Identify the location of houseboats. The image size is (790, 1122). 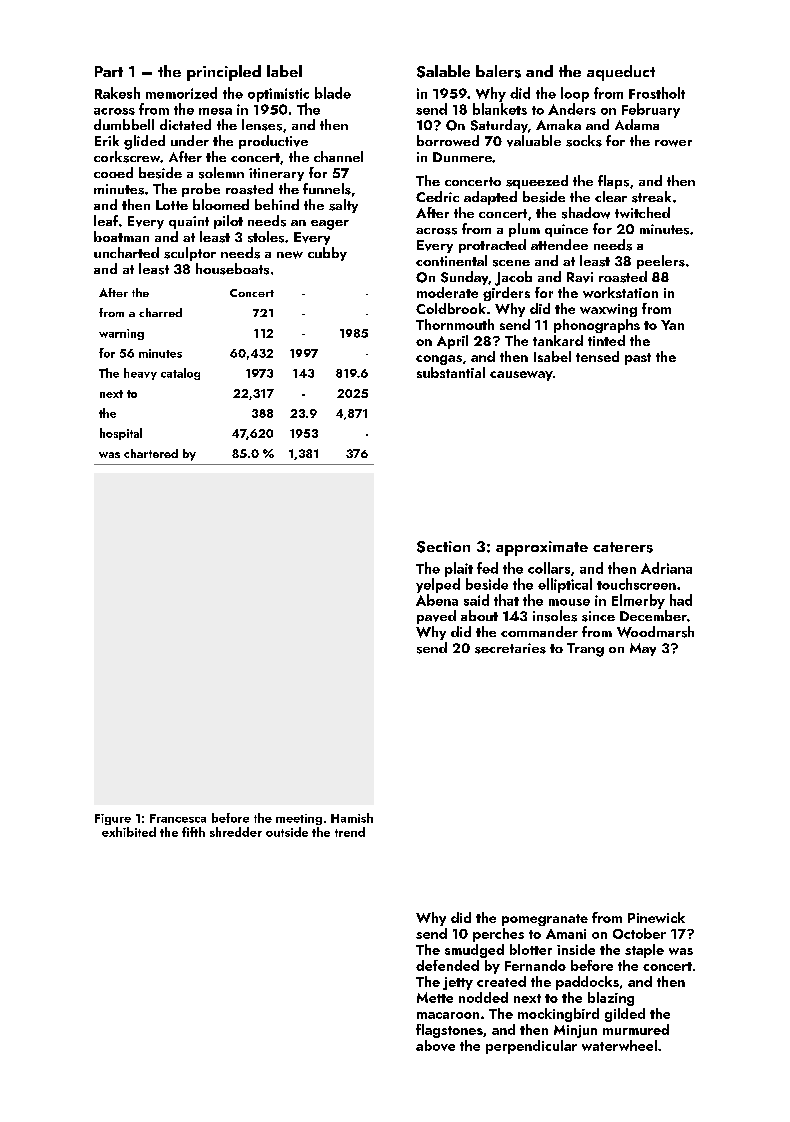
(232, 269).
